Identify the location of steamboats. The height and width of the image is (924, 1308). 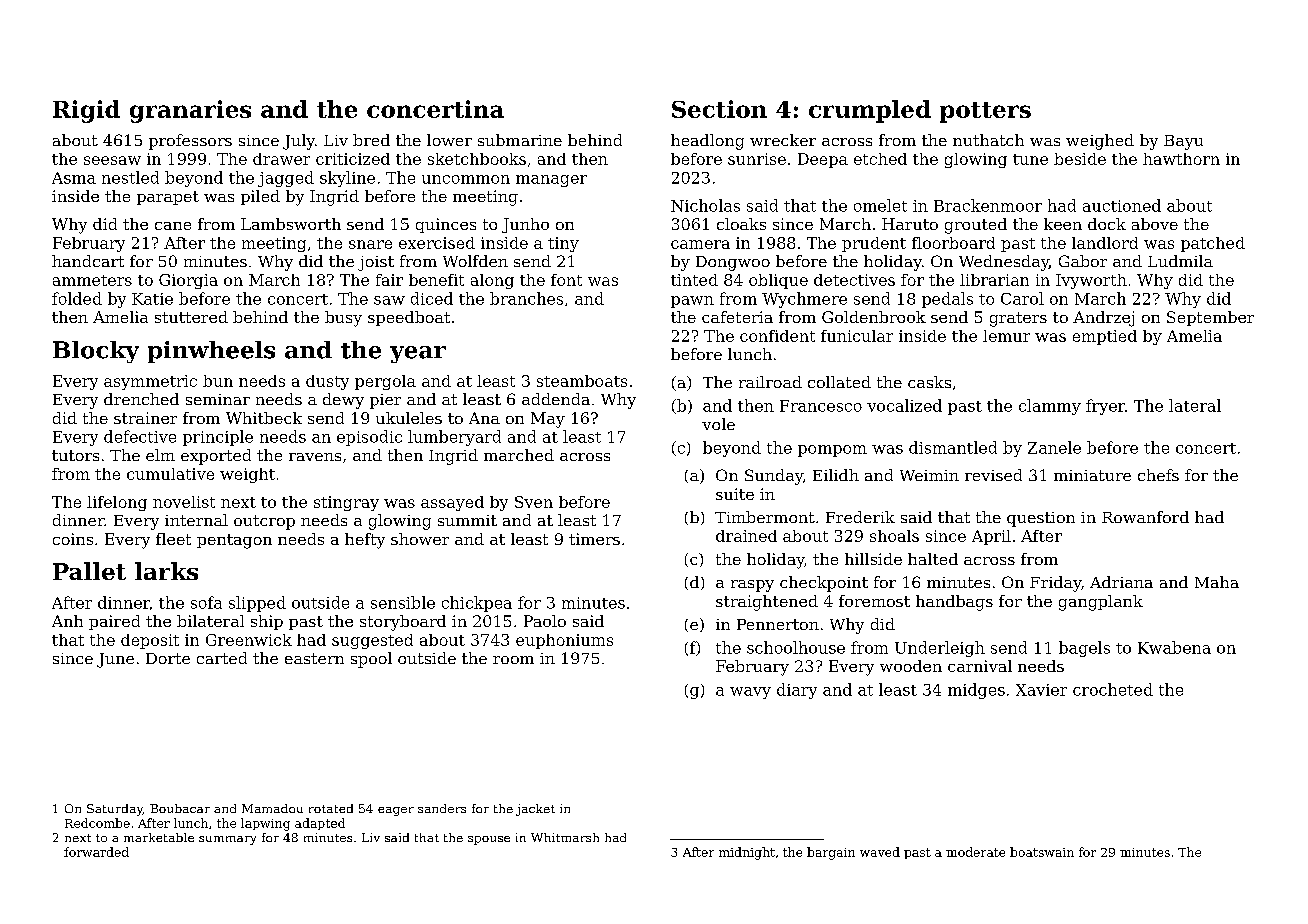
(582, 381).
